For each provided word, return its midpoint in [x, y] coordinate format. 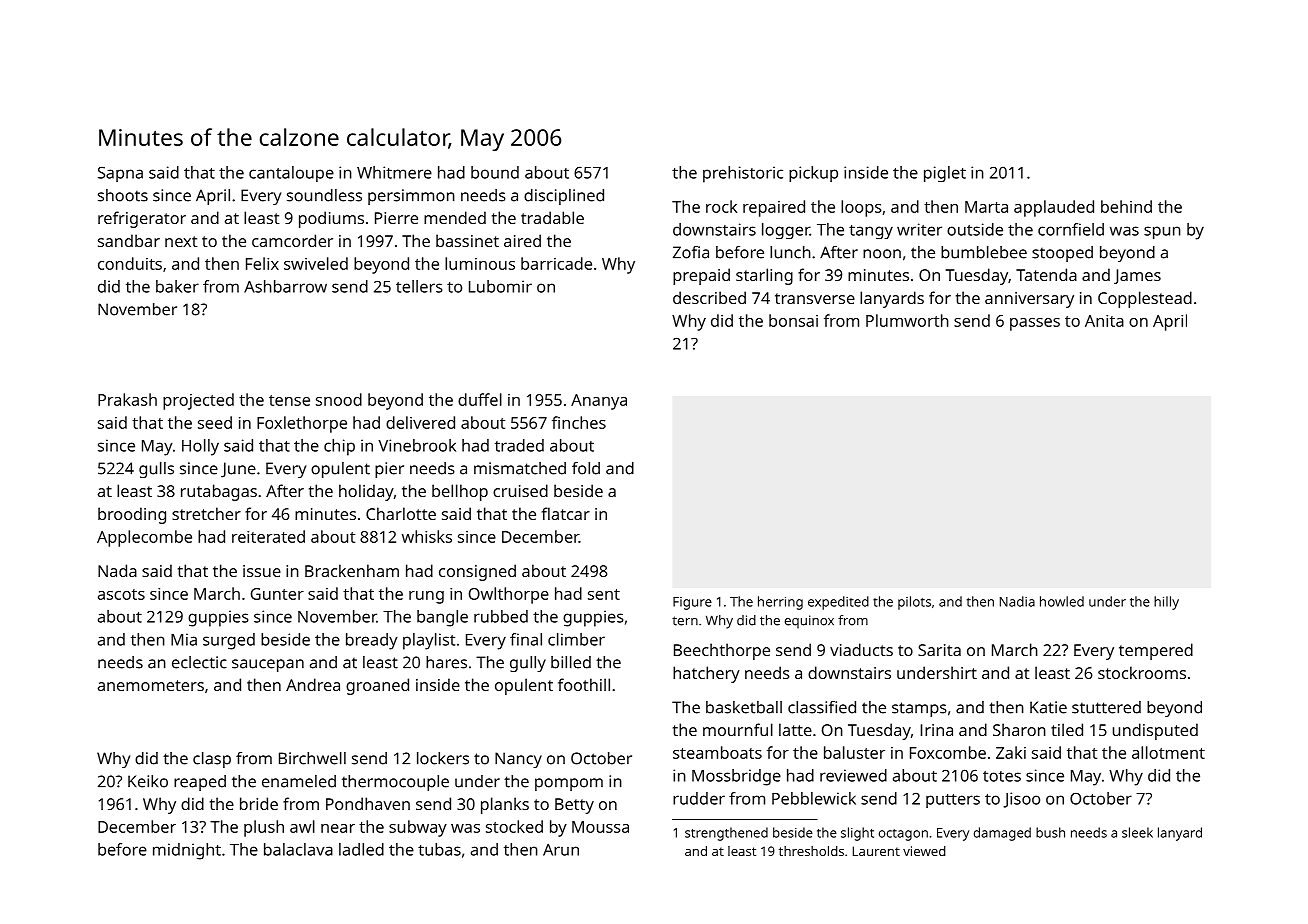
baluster [854, 752]
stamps [919, 709]
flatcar [566, 513]
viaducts [861, 649]
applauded [1054, 208]
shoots [123, 195]
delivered [420, 422]
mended [455, 217]
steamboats [717, 752]
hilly [1166, 603]
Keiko [148, 781]
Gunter [277, 594]
